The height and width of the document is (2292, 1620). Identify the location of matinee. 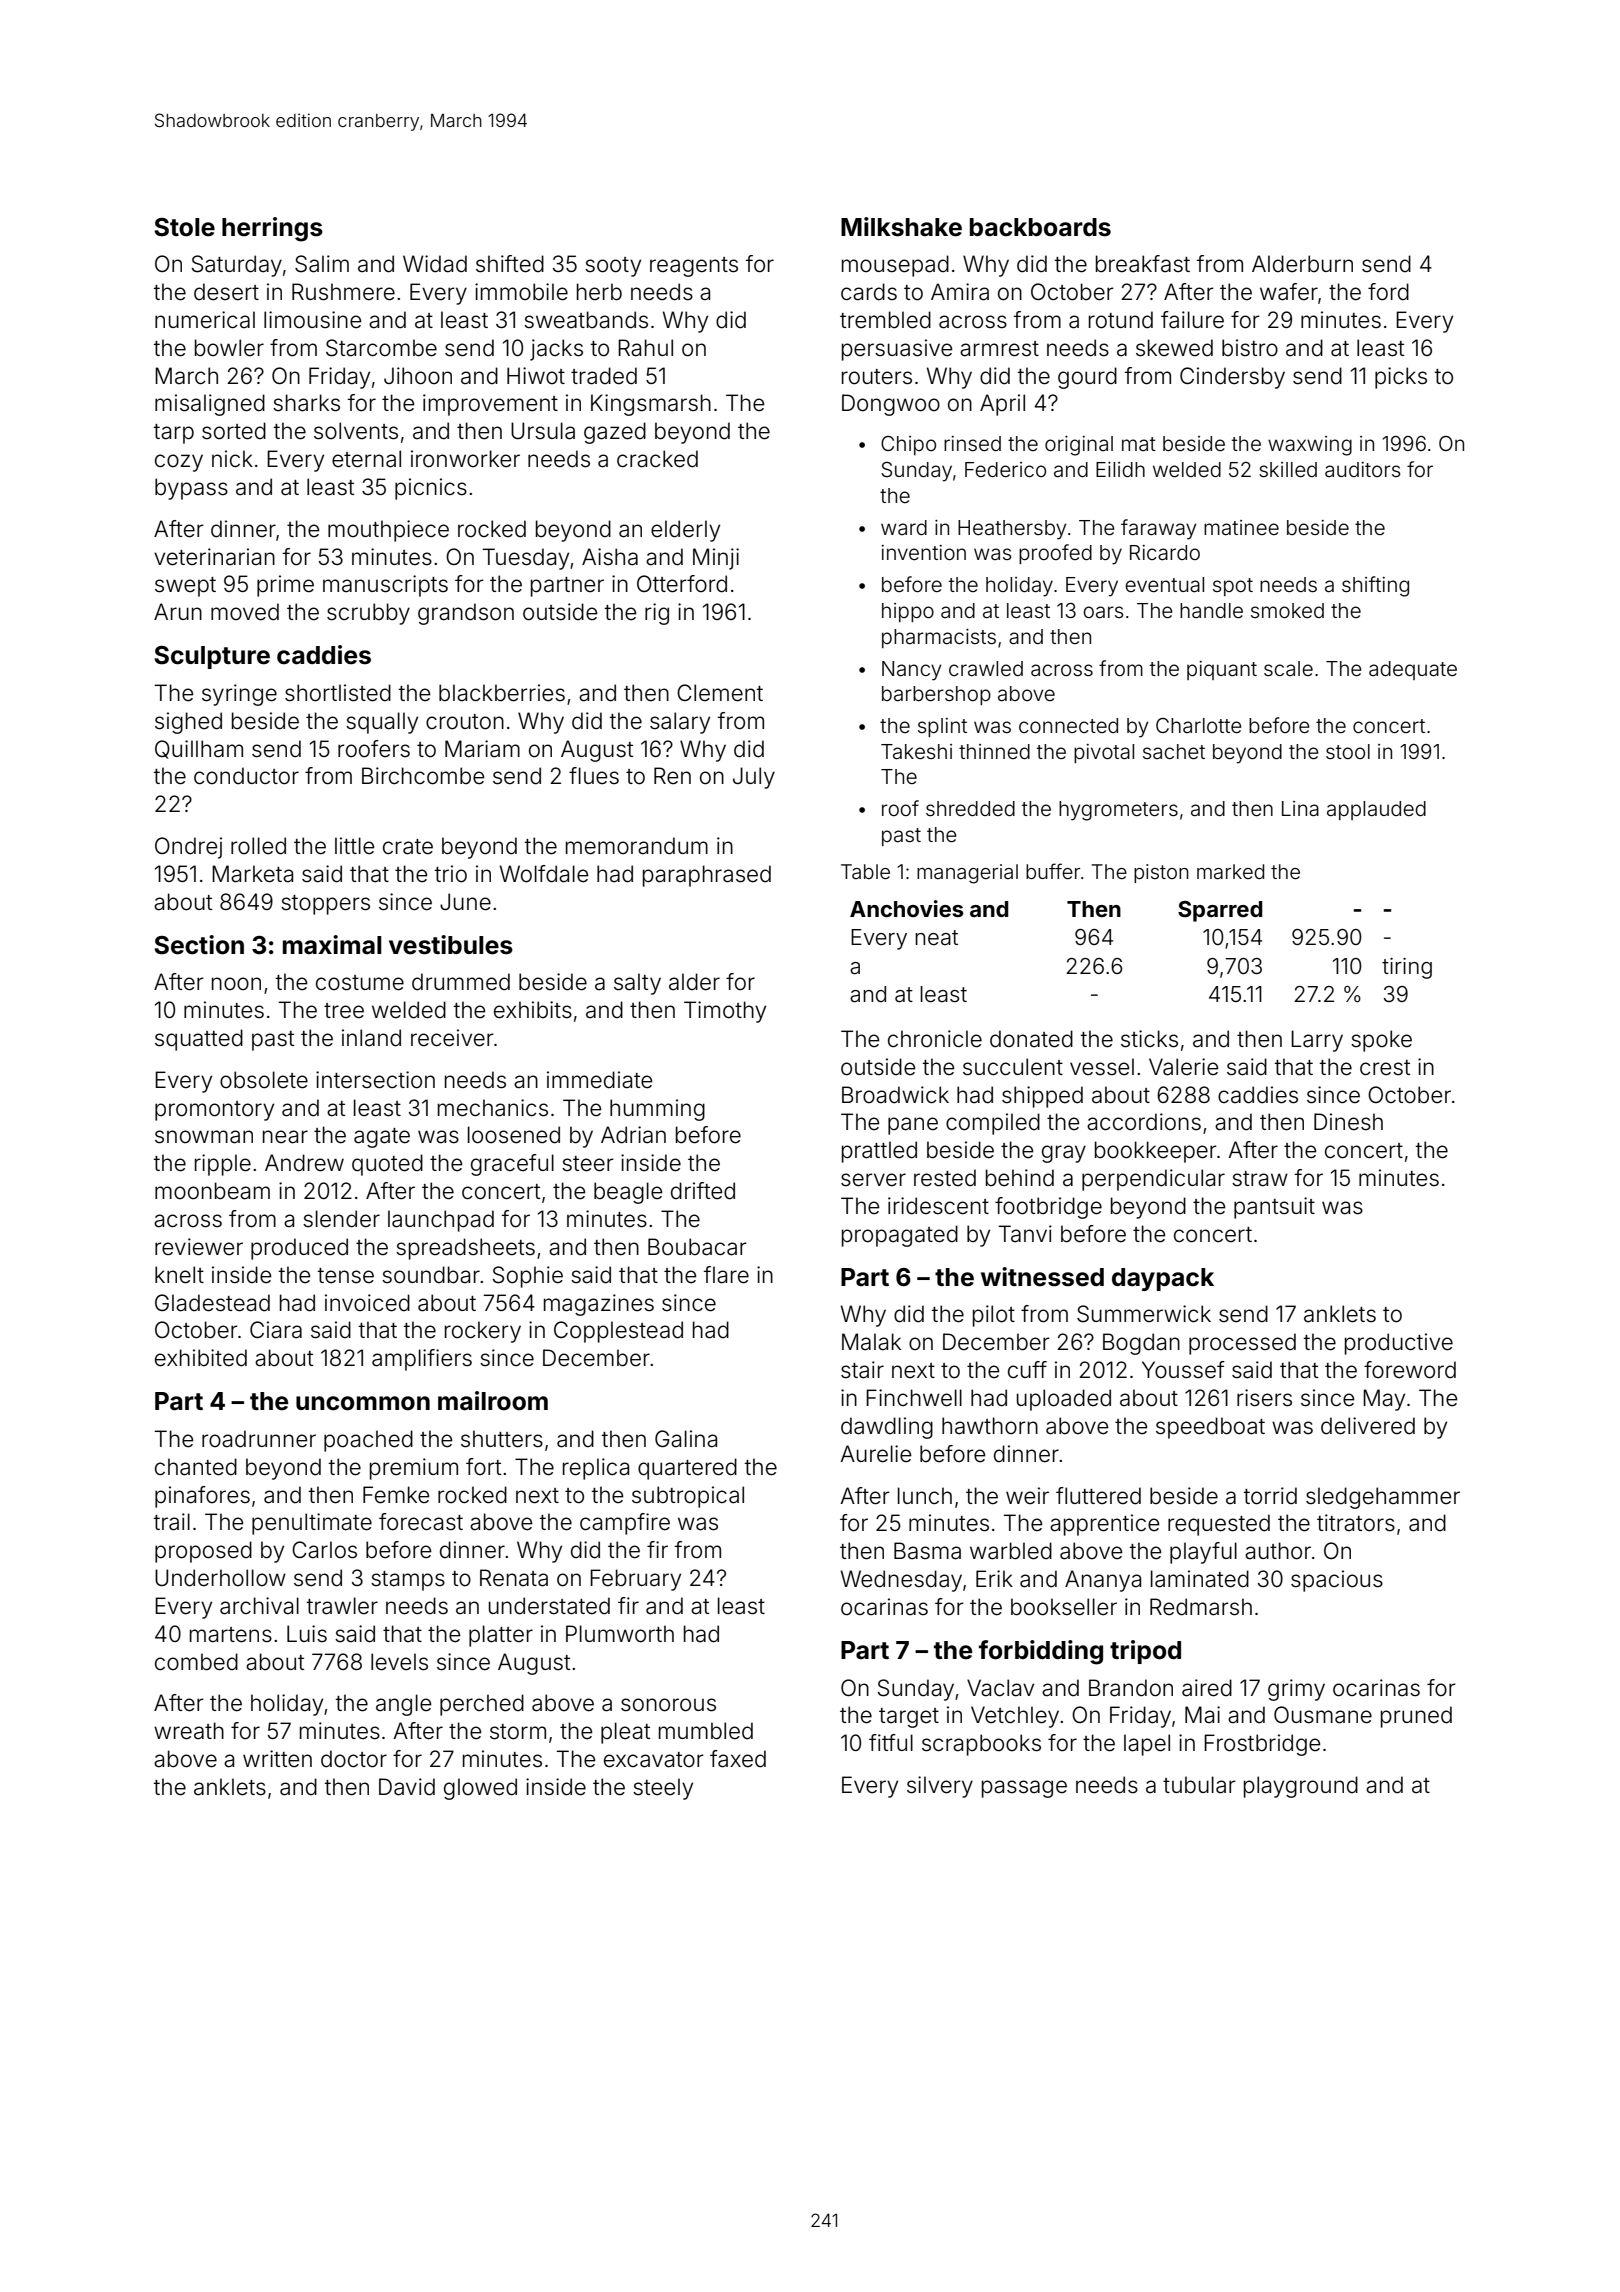
(1241, 527).
